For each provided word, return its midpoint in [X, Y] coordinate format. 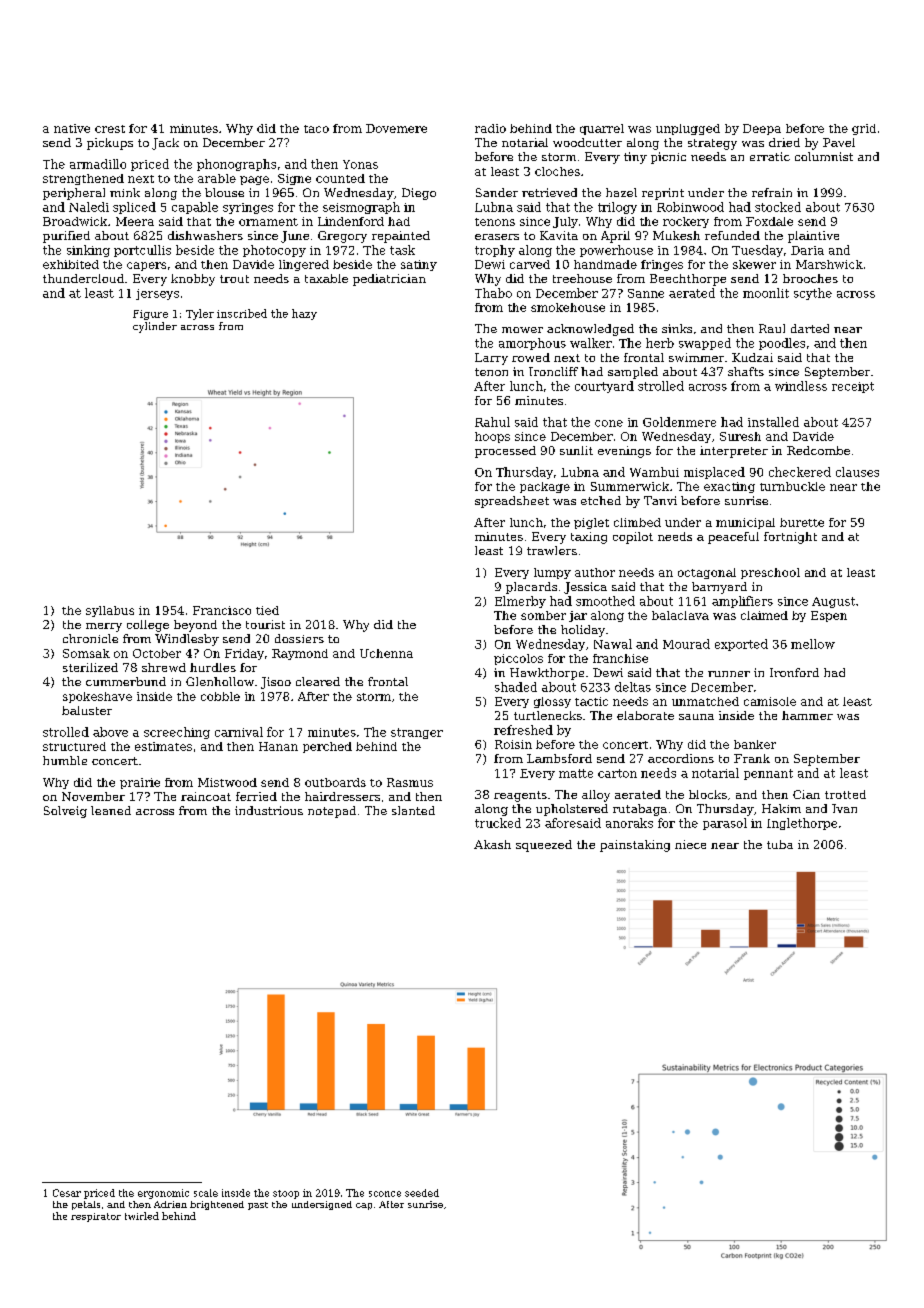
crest [110, 129]
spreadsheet [512, 502]
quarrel [602, 129]
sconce [385, 1194]
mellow [813, 644]
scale [206, 1193]
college [148, 626]
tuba [780, 844]
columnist [824, 156]
